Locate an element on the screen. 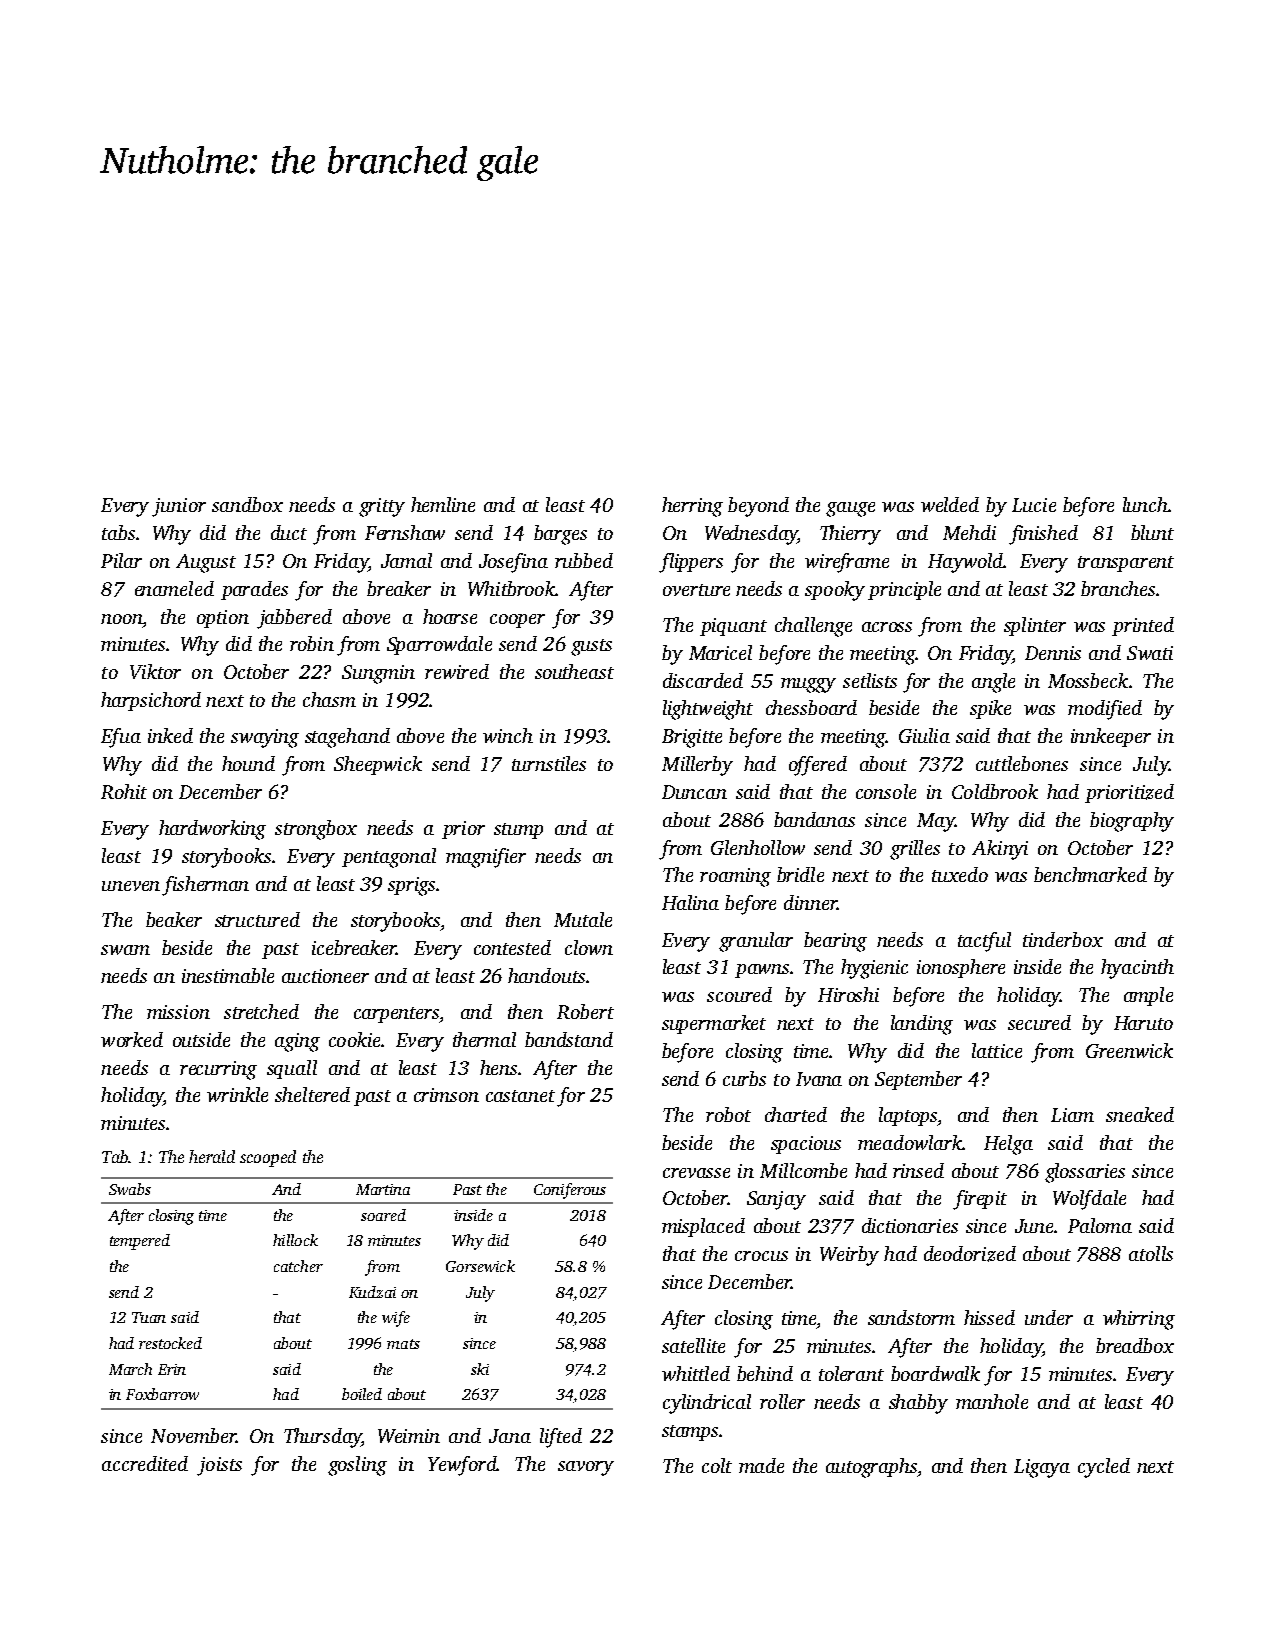 Image resolution: width=1275 pixels, height=1651 pixels. welded is located at coordinates (950, 504).
